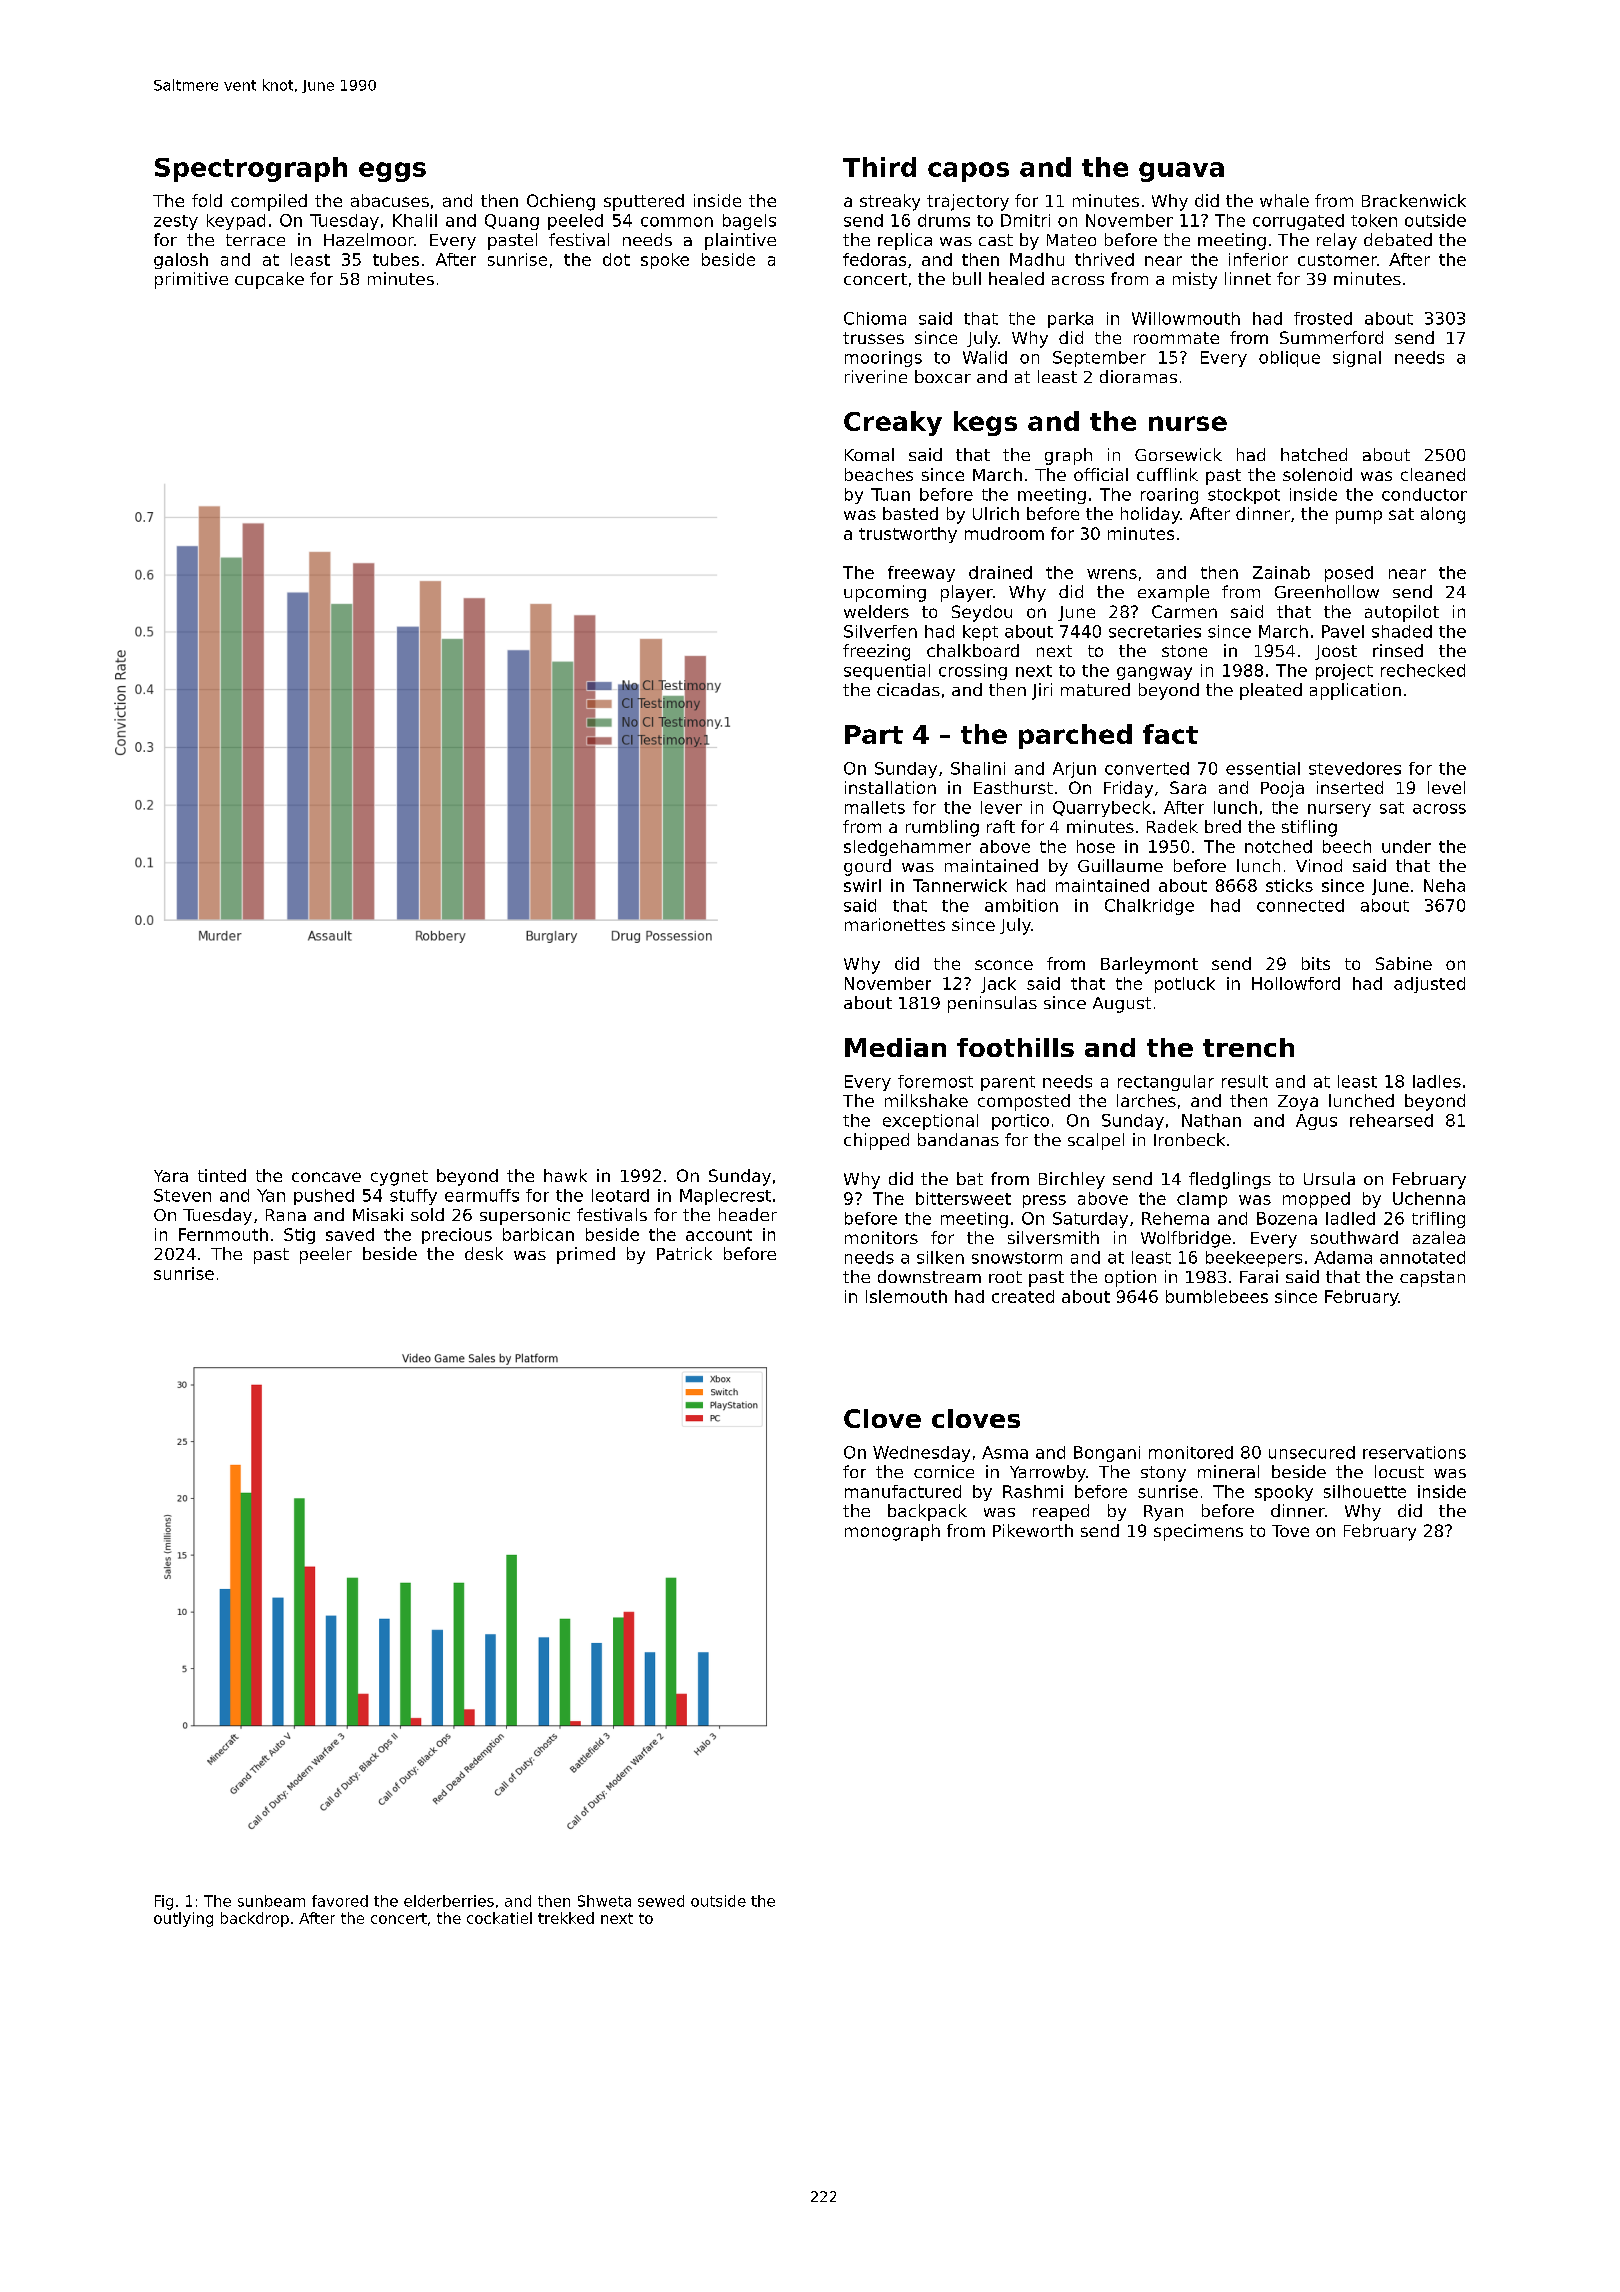 This document has width=1620, height=2292. I want to click on sewed, so click(661, 1901).
